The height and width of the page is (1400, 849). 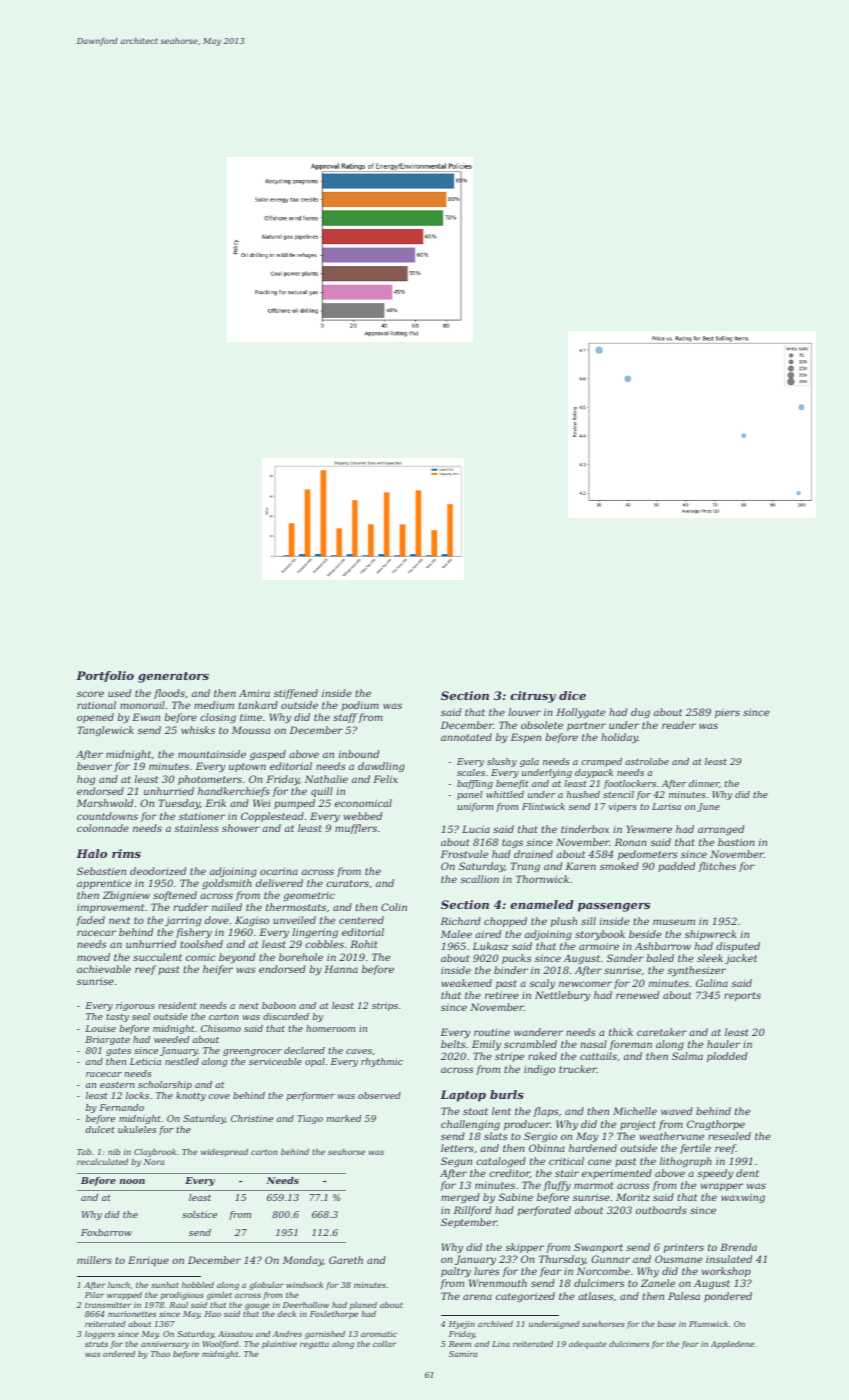 I want to click on strips, so click(x=385, y=1006).
